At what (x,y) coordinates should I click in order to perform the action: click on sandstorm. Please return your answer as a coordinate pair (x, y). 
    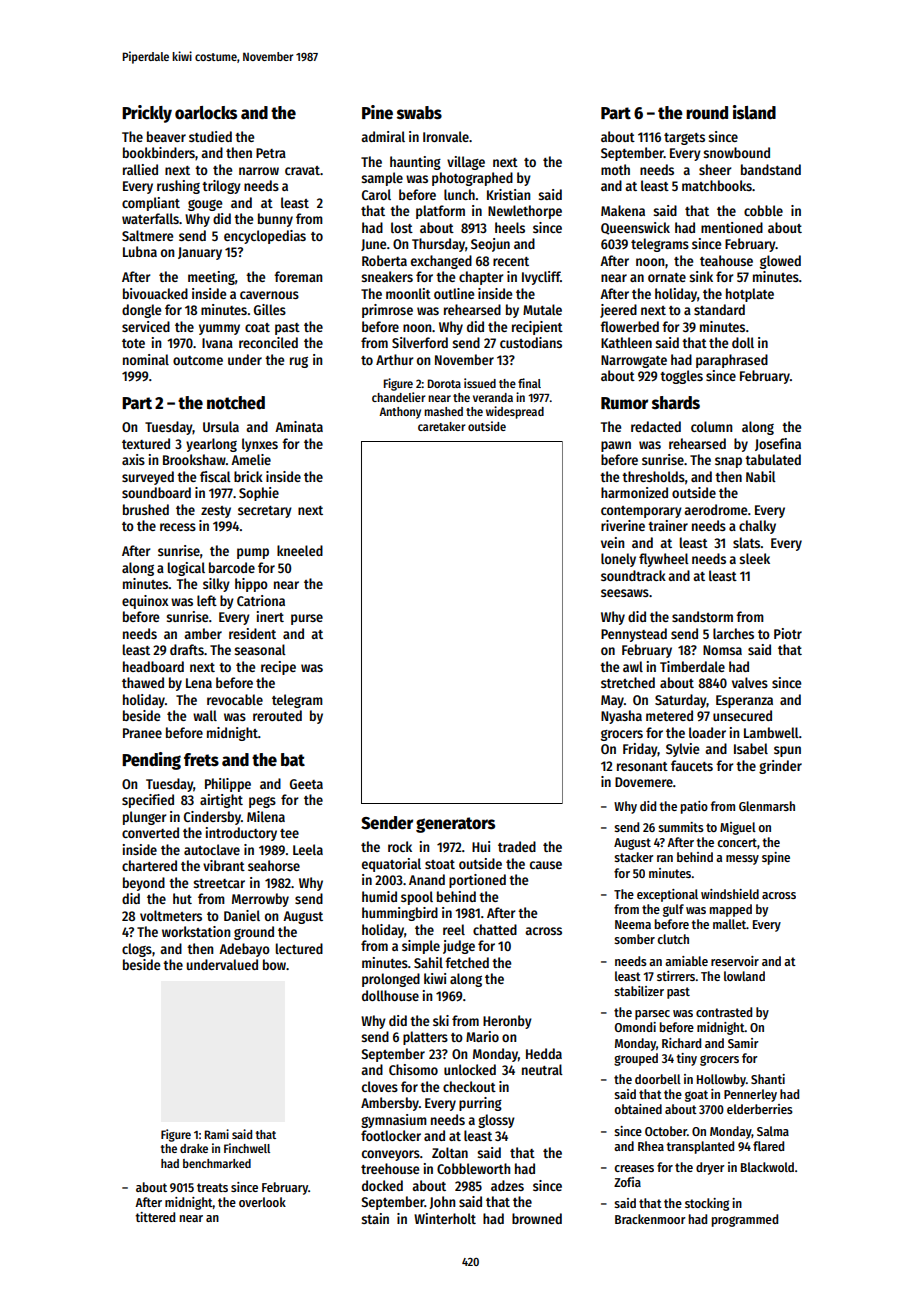
    Looking at the image, I should click on (702, 616).
